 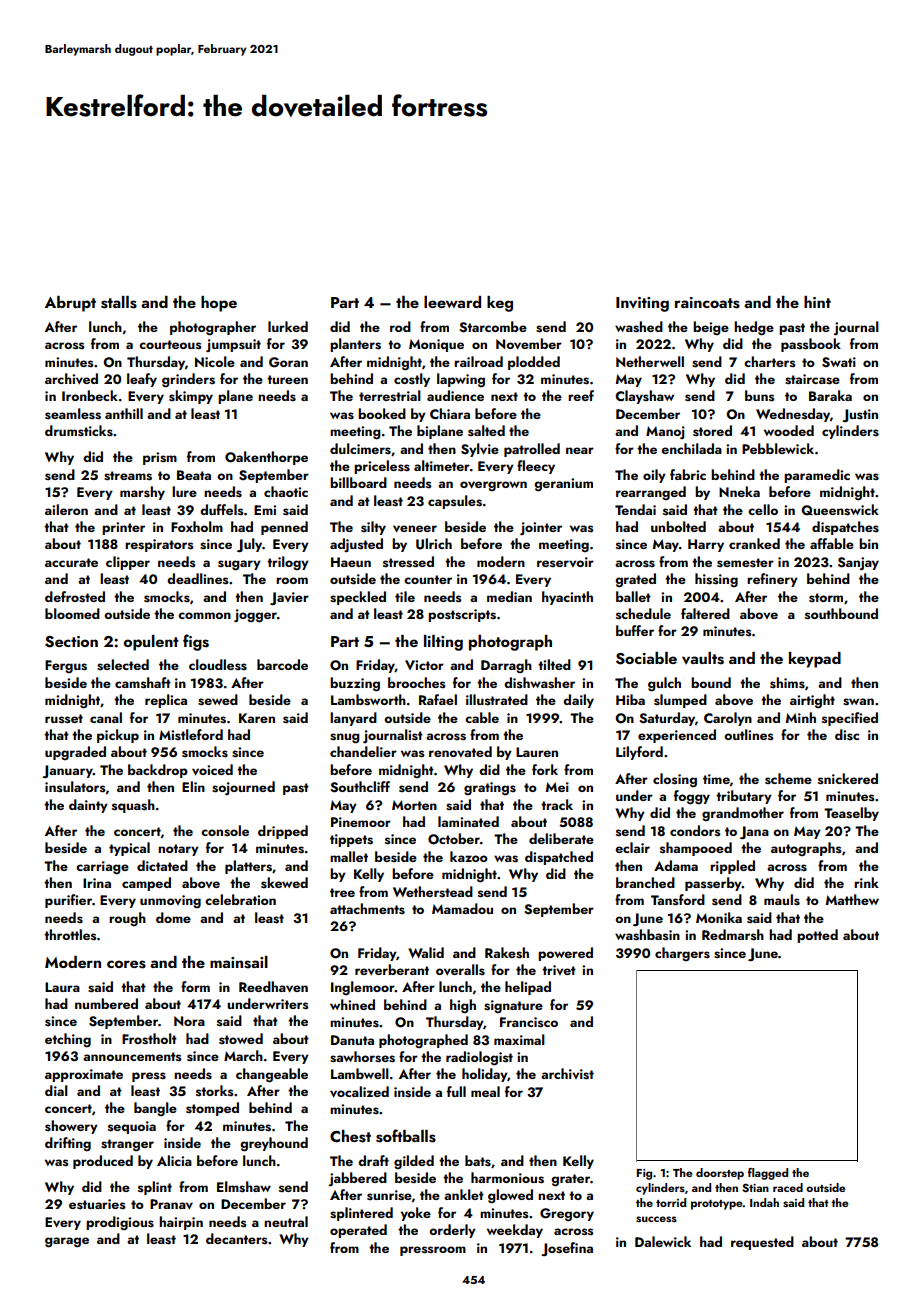 What do you see at coordinates (561, 838) in the screenshot?
I see `deliberate` at bounding box center [561, 838].
